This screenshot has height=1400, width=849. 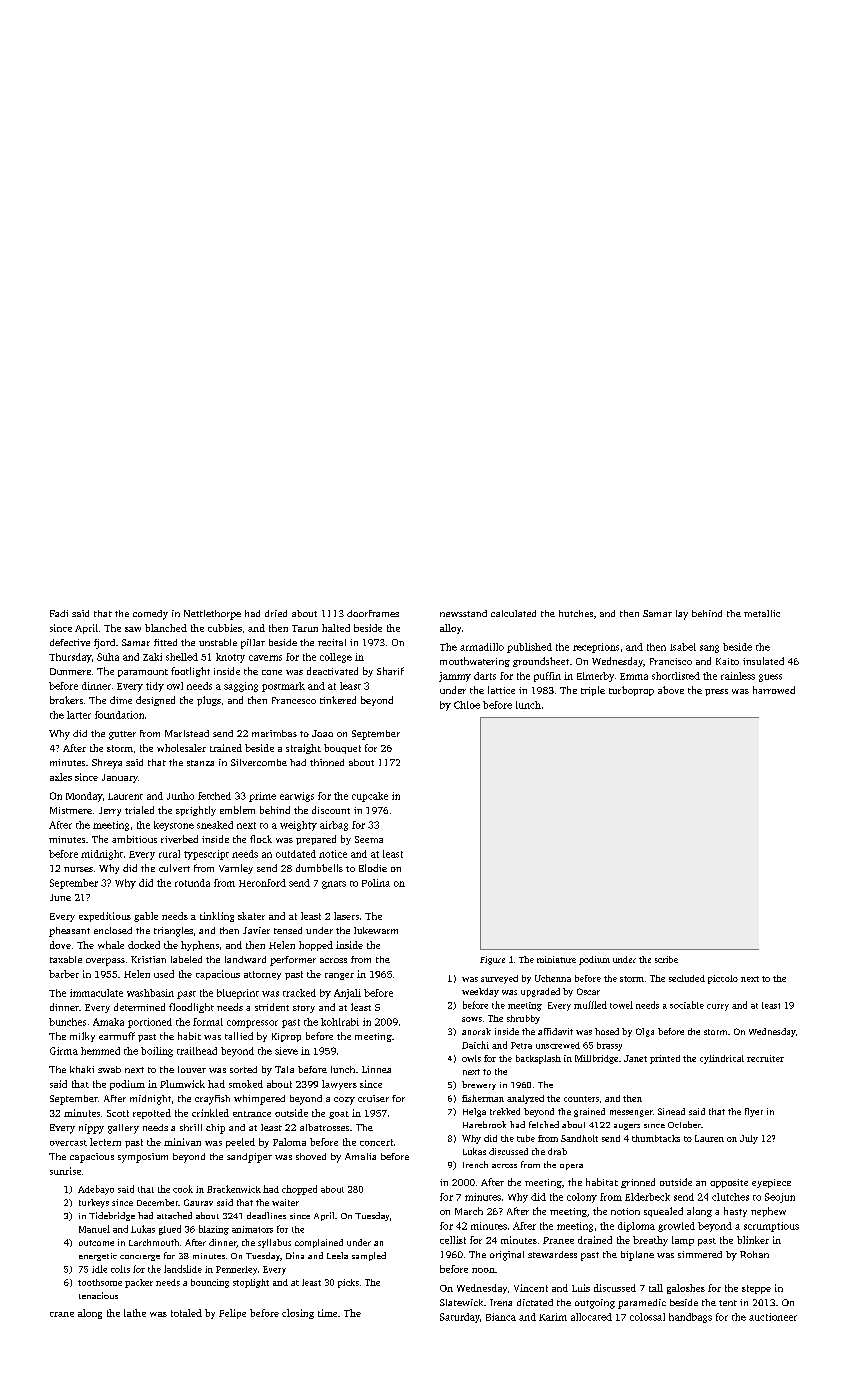 What do you see at coordinates (70, 671) in the screenshot?
I see `Dunmere` at bounding box center [70, 671].
